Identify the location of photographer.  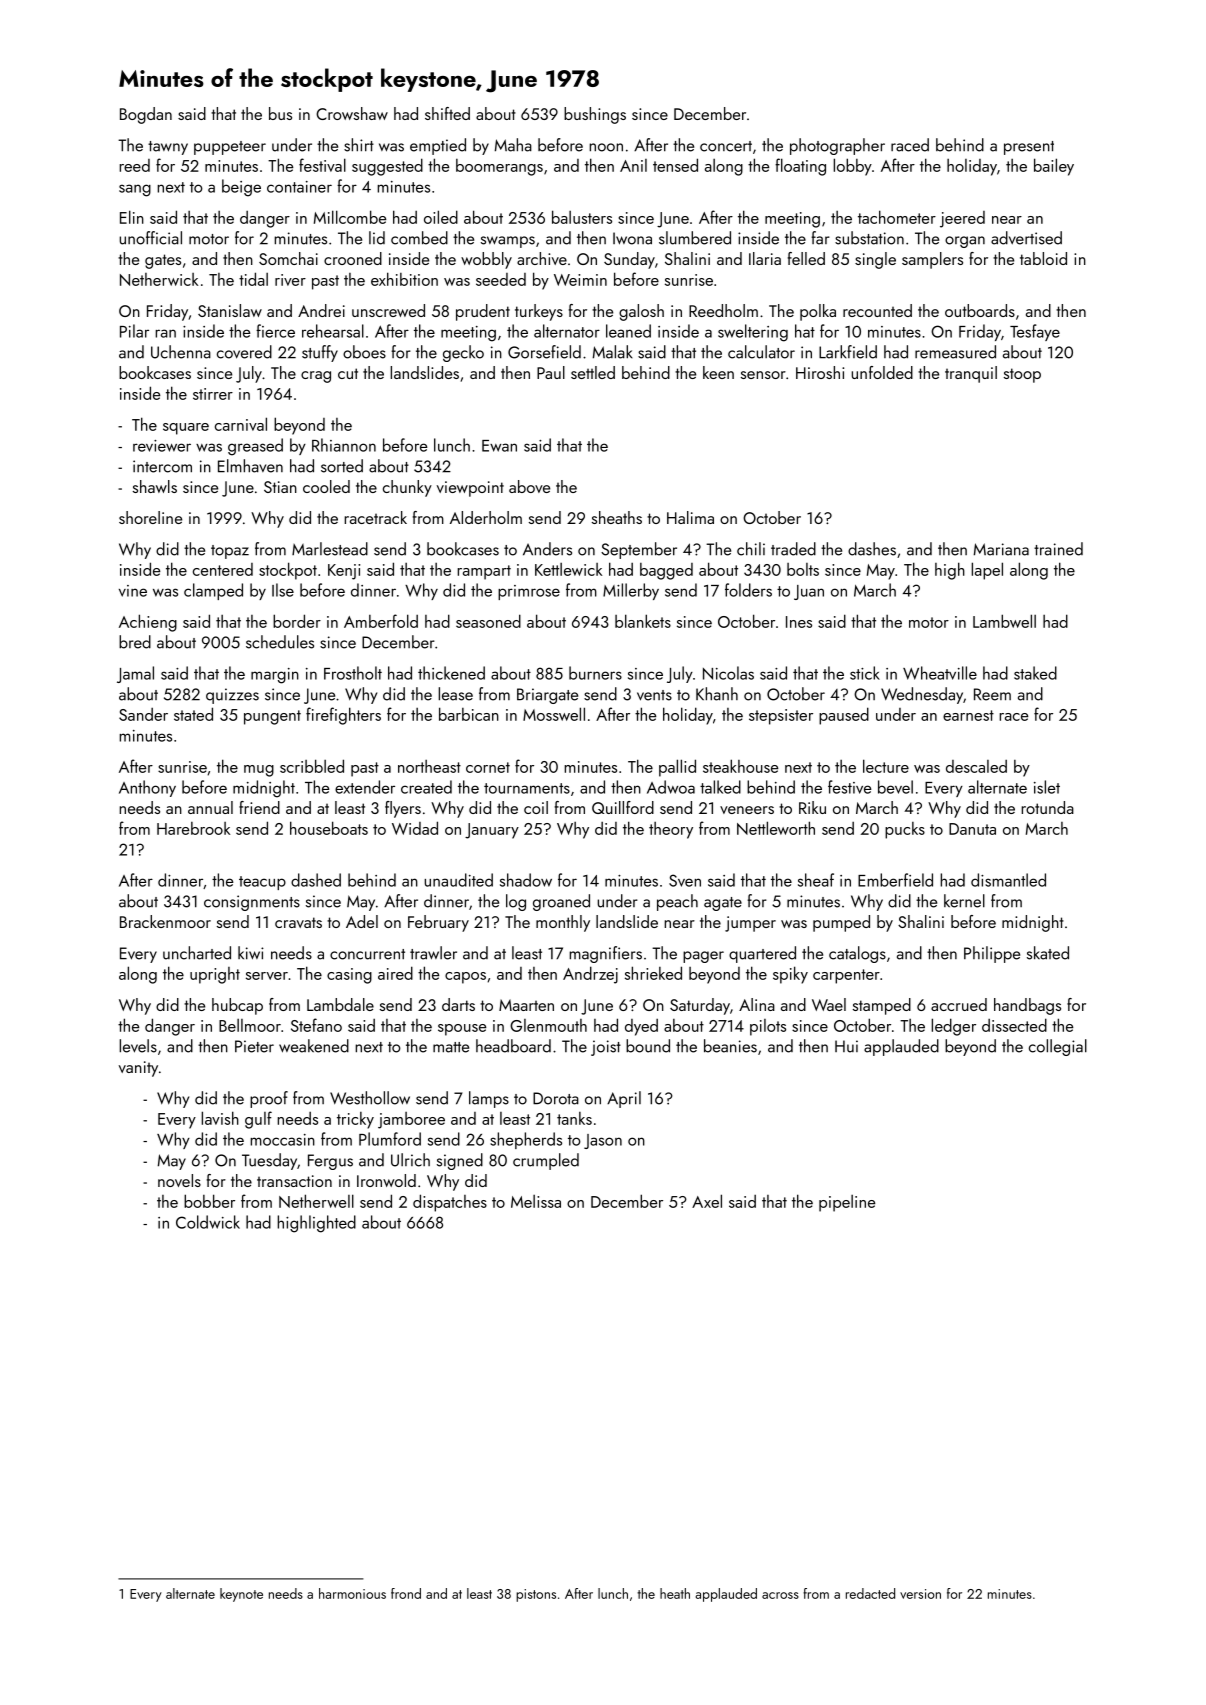
(837, 146).
